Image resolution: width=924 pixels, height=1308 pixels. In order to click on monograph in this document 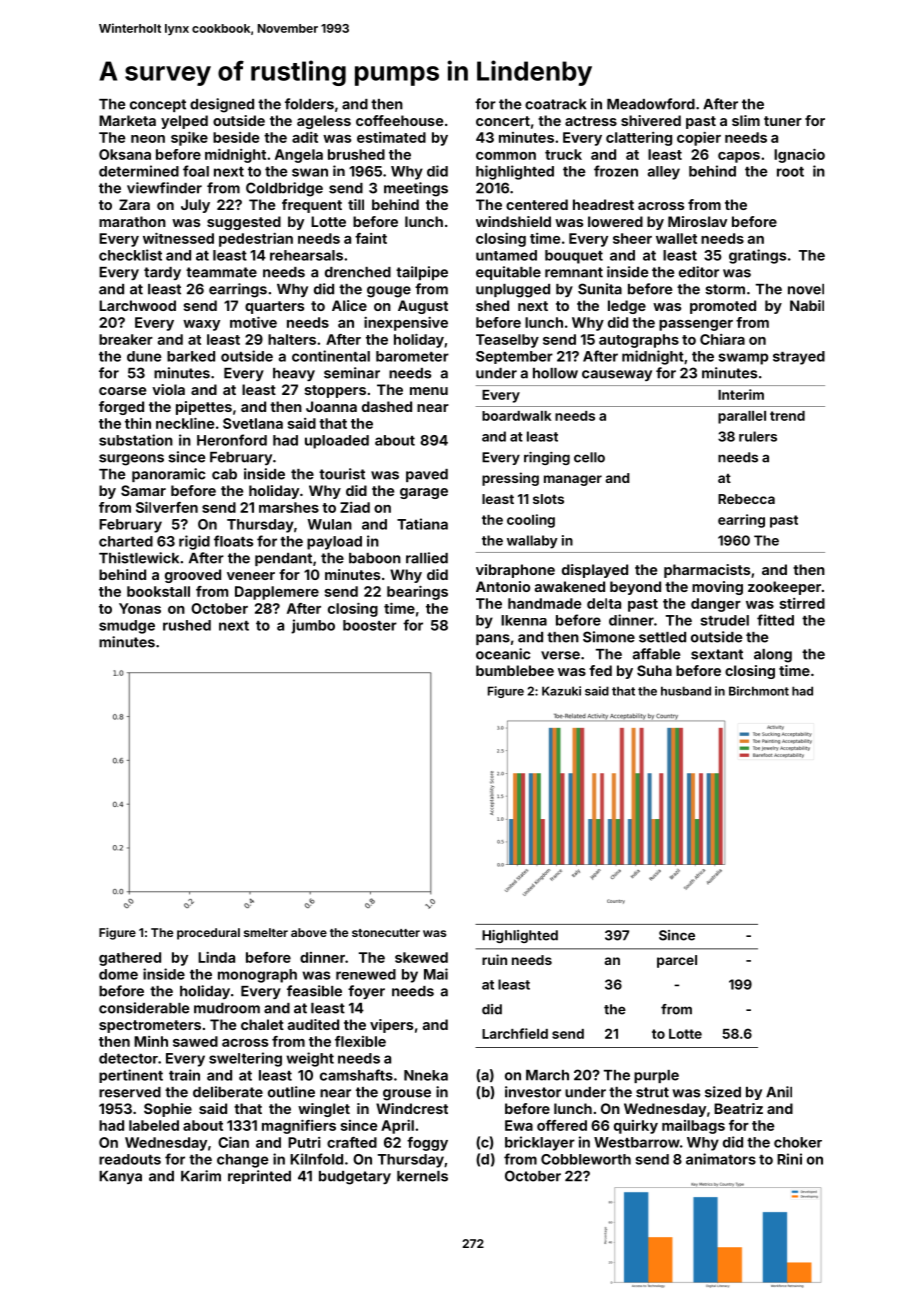, I will do `click(257, 976)`.
